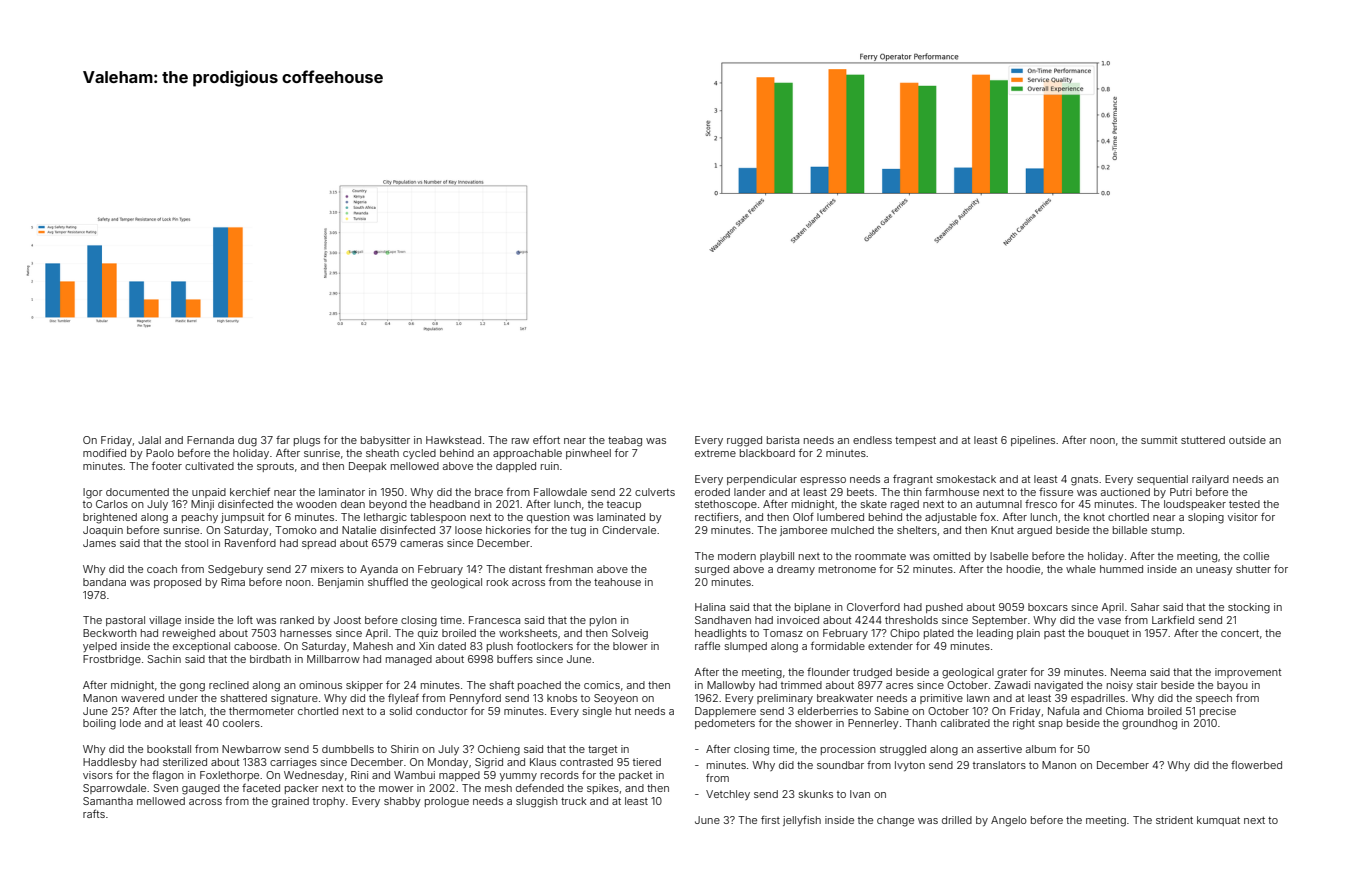  What do you see at coordinates (872, 440) in the document?
I see `endless` at bounding box center [872, 440].
